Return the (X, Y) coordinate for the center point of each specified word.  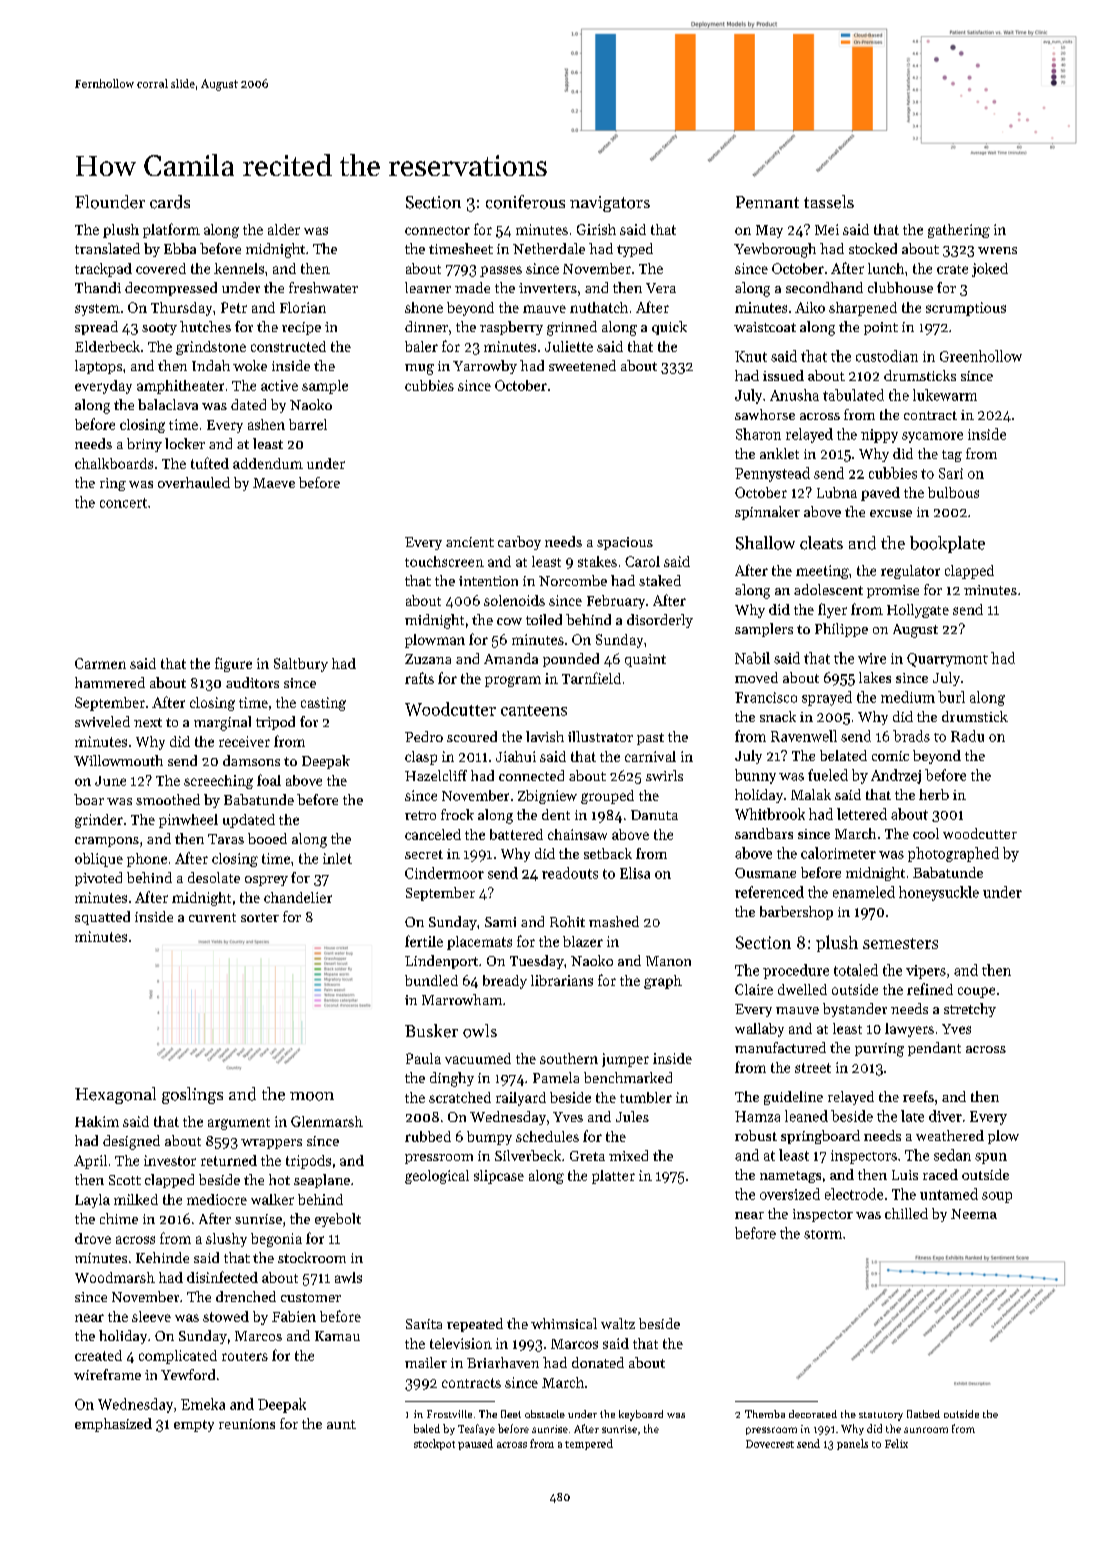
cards (170, 202)
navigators (610, 204)
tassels (829, 202)
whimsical (564, 1323)
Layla (92, 1201)
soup (997, 1197)
